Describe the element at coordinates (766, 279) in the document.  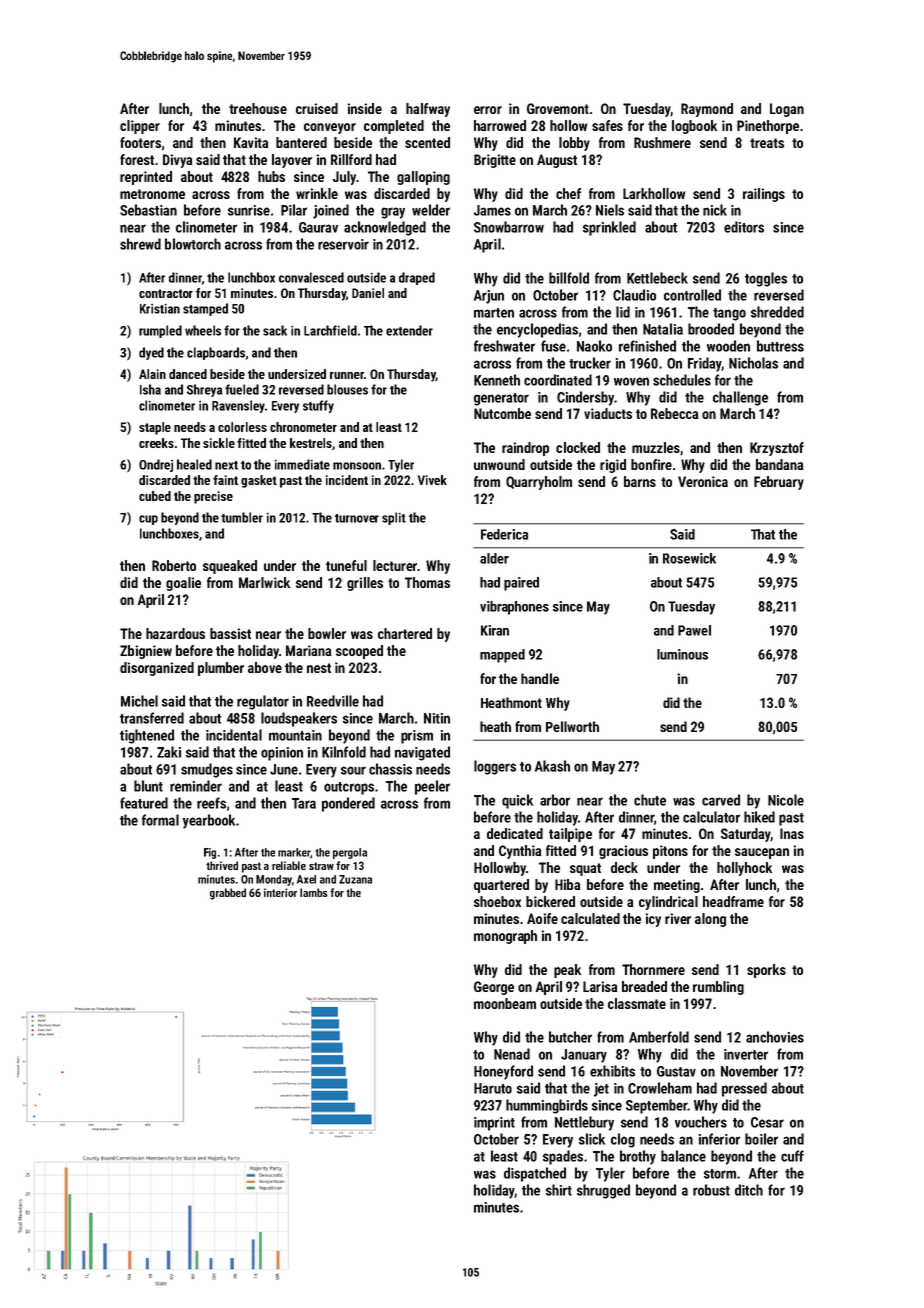
I see `toggles` at that location.
